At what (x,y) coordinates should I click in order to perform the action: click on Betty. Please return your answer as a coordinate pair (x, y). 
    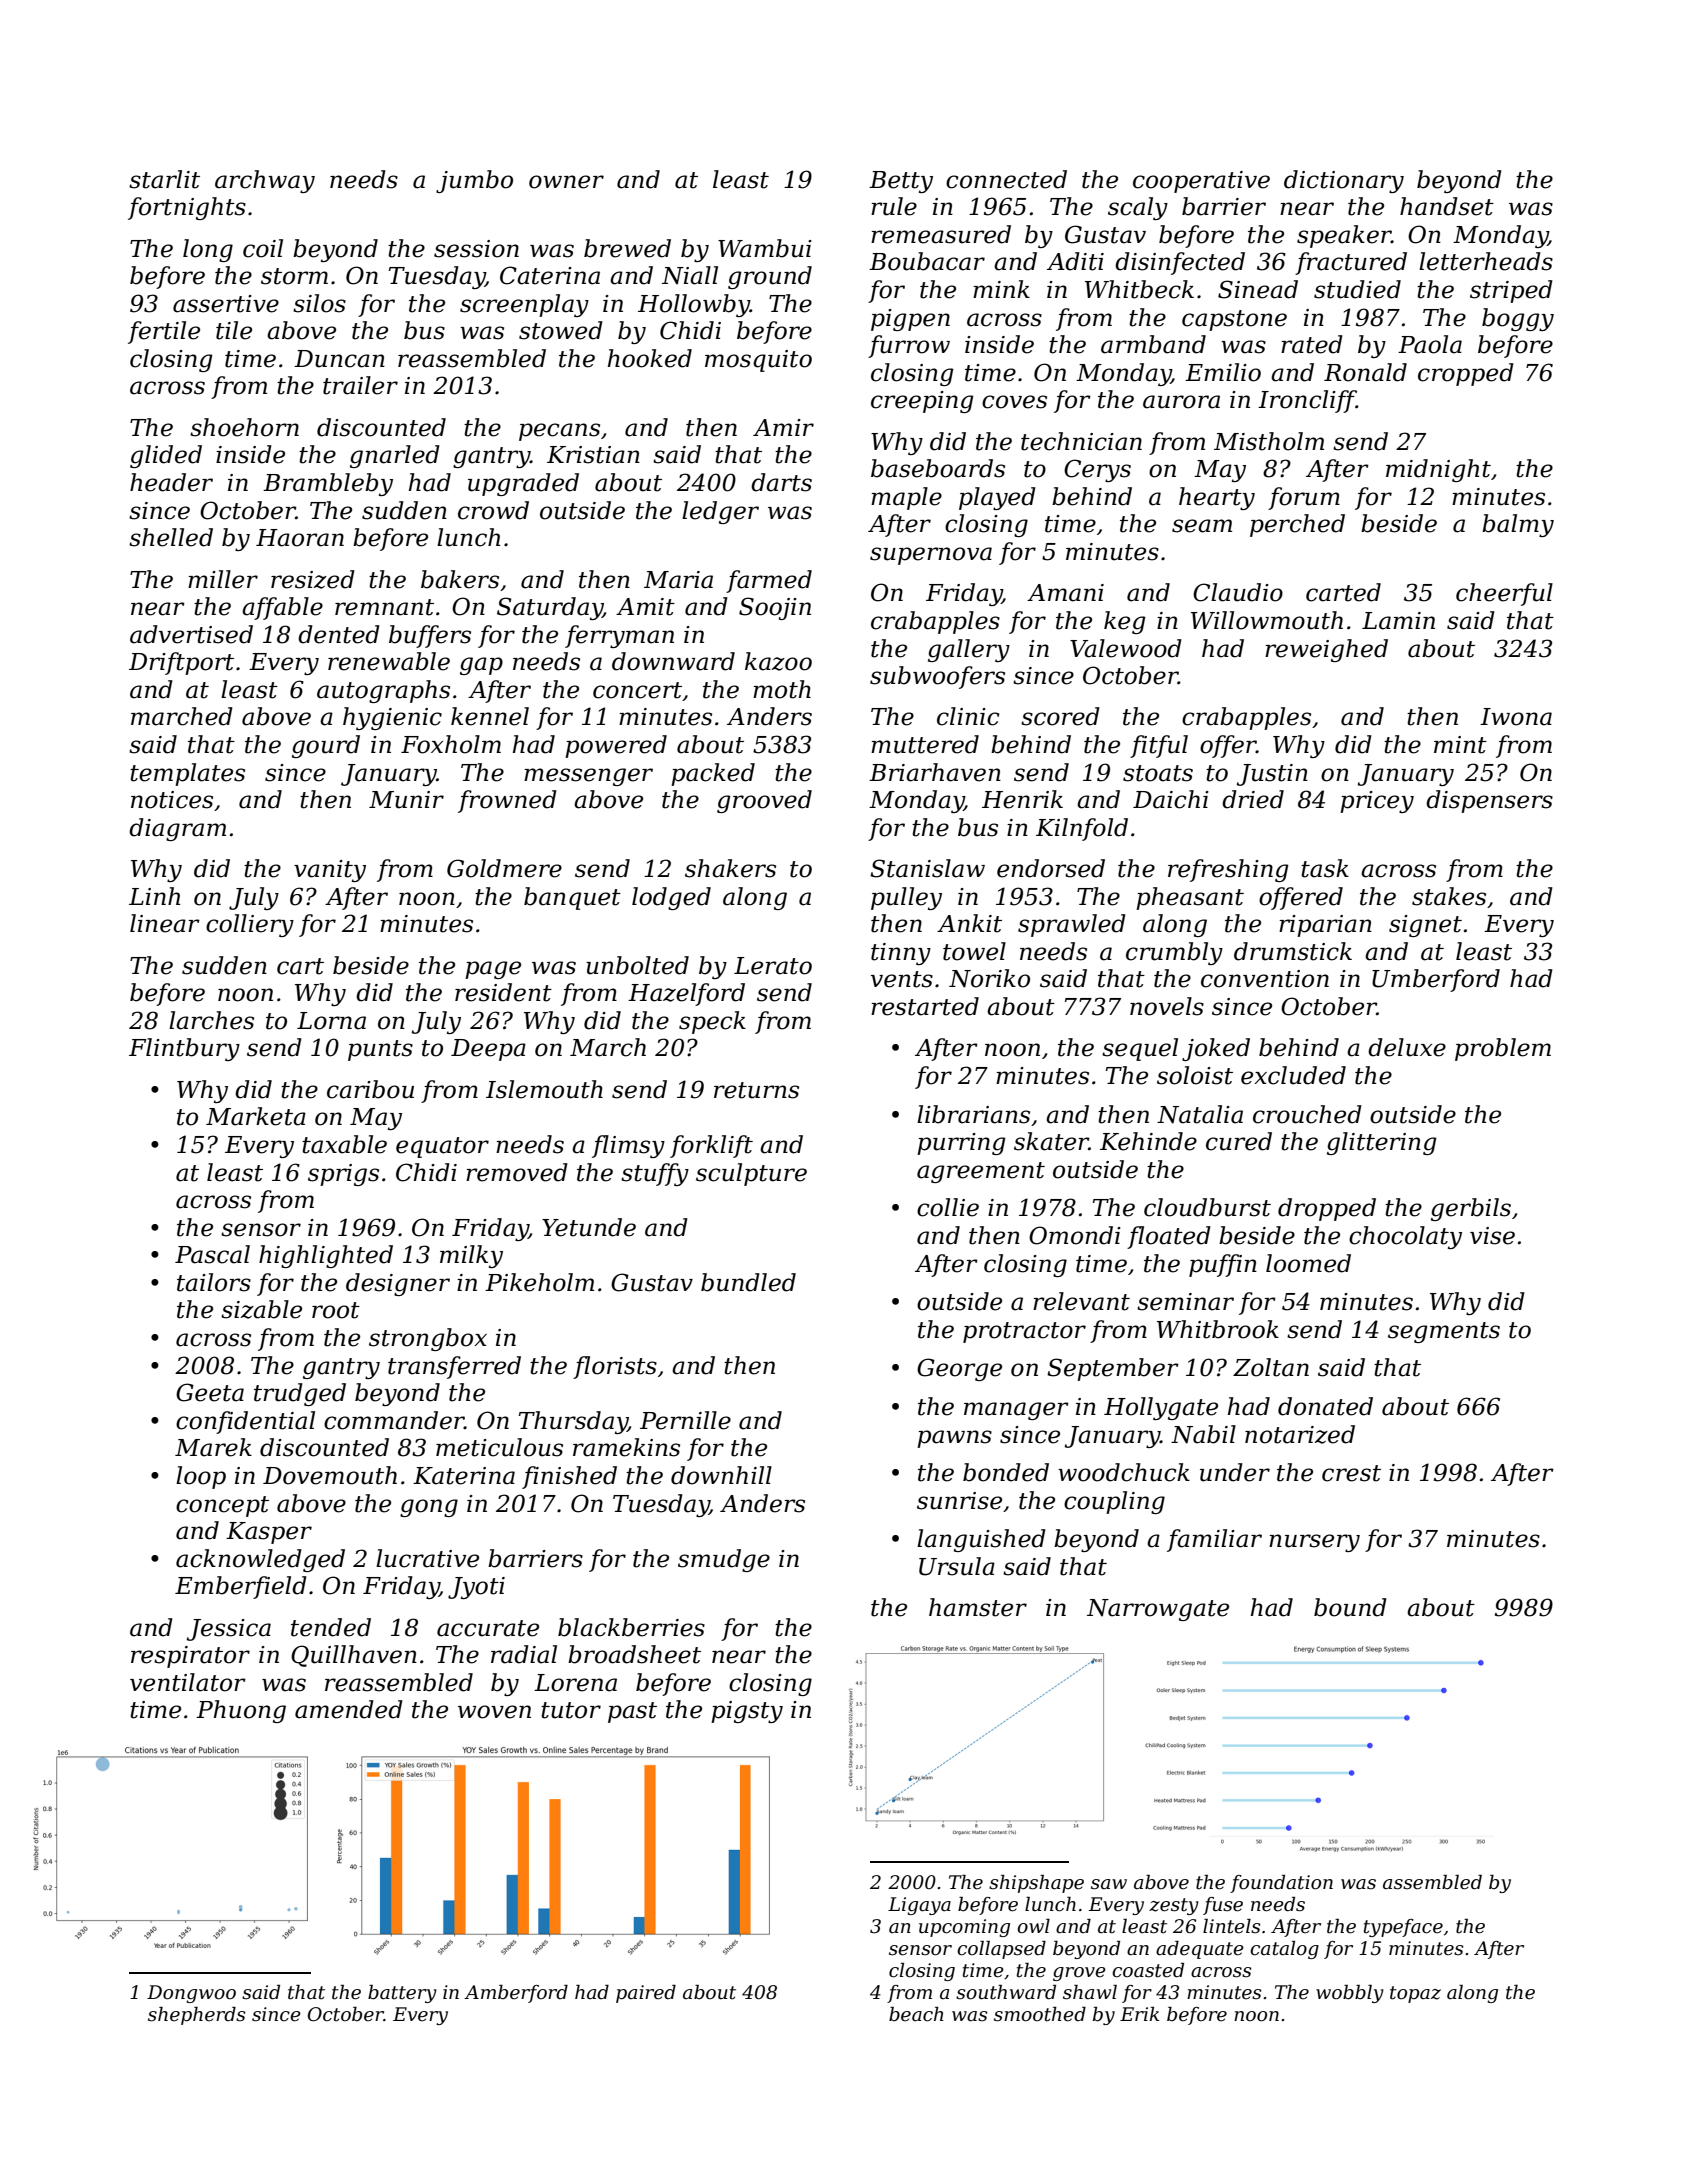
    Looking at the image, I should click on (901, 182).
